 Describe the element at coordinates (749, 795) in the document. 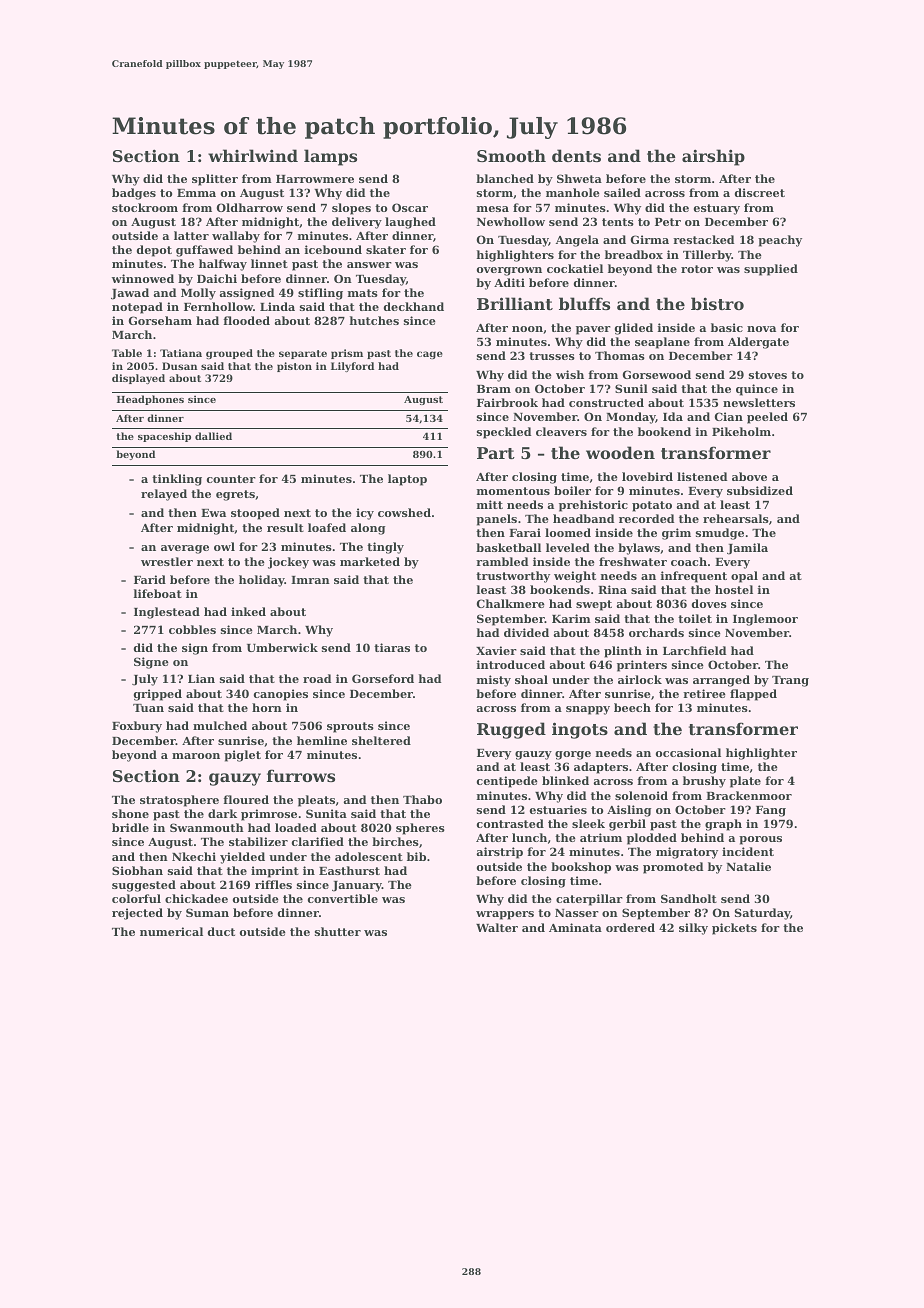

I see `Brackenmoor` at that location.
